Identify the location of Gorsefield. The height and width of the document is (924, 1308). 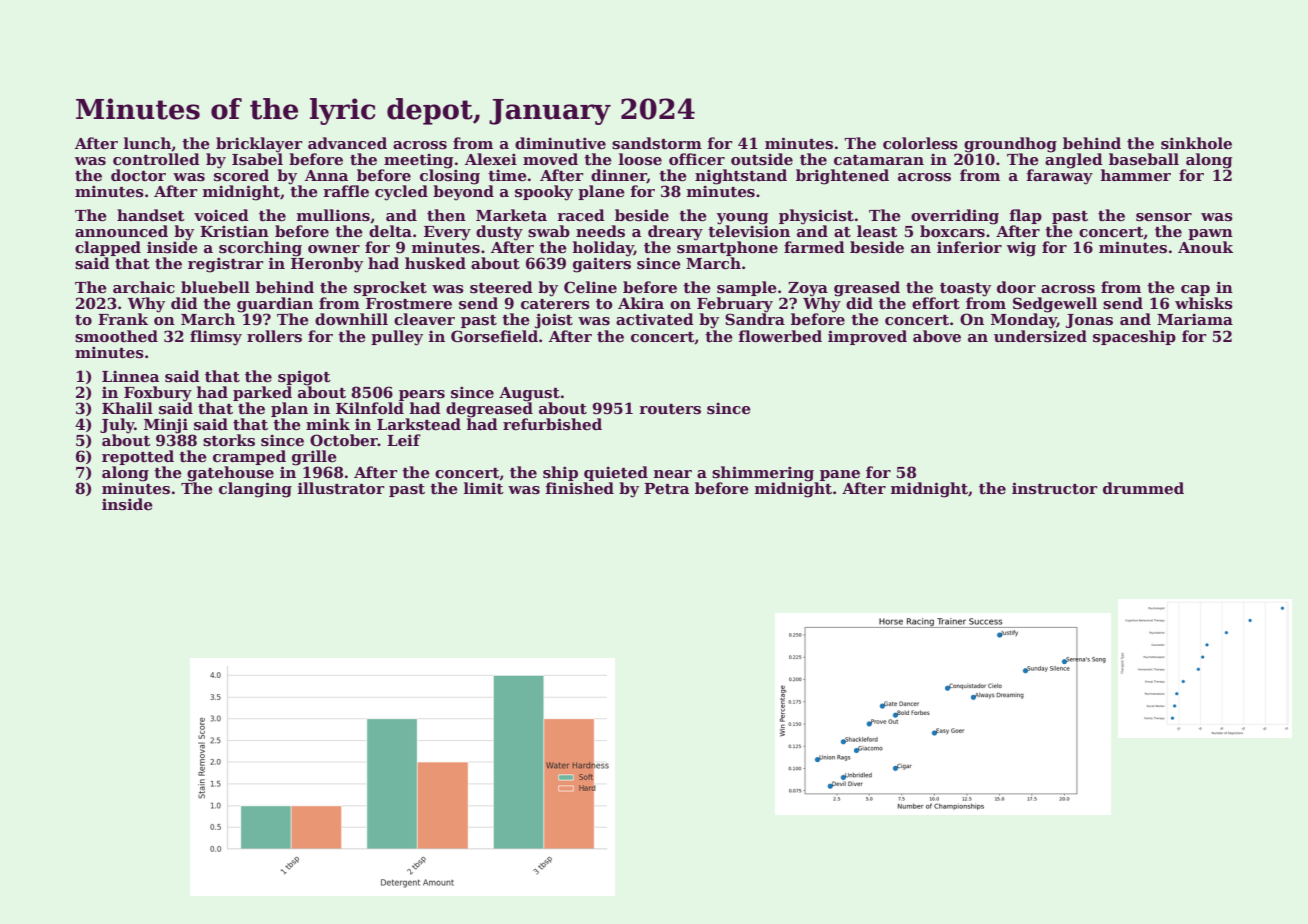
(494, 336).
